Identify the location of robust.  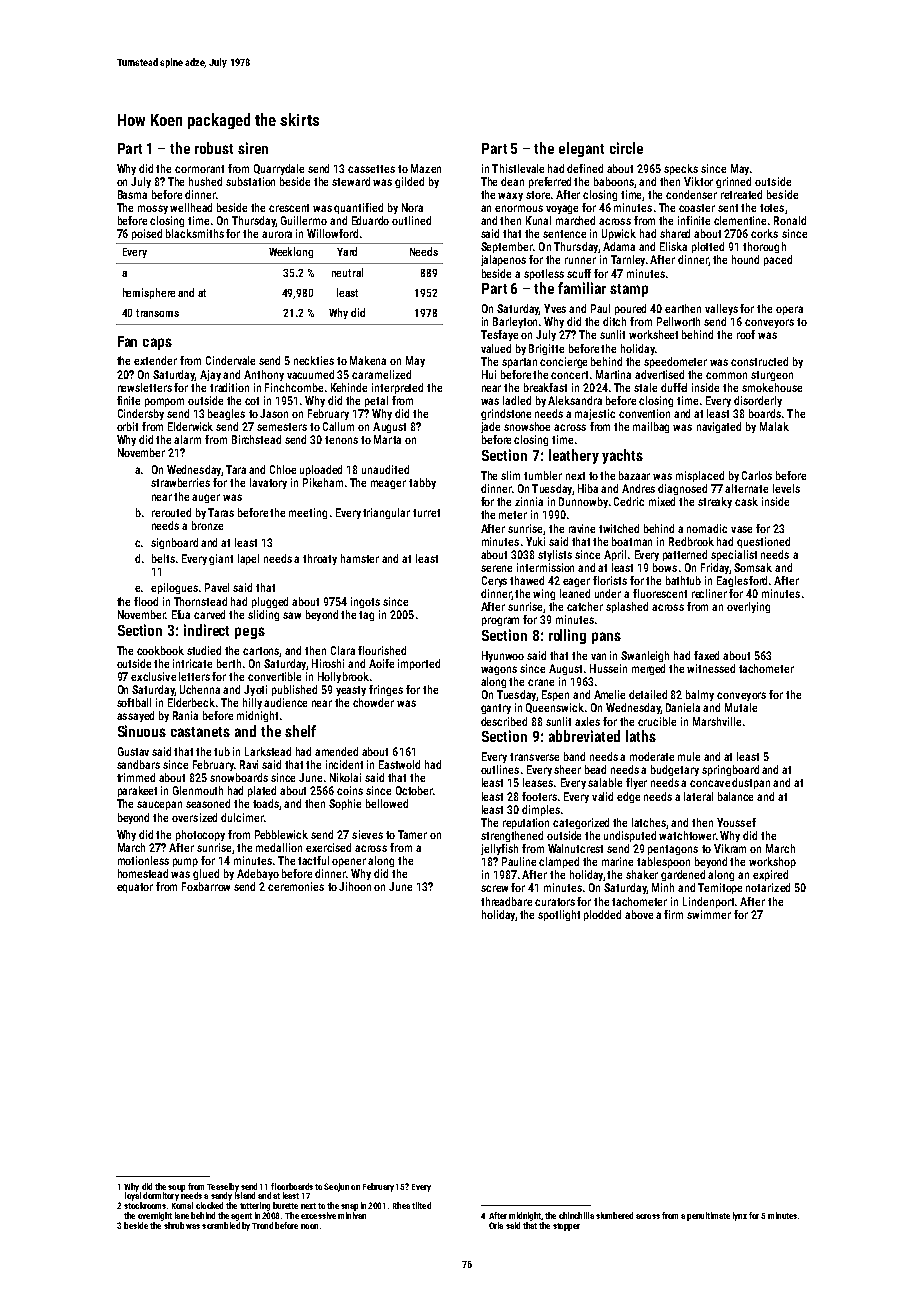
(214, 148).
